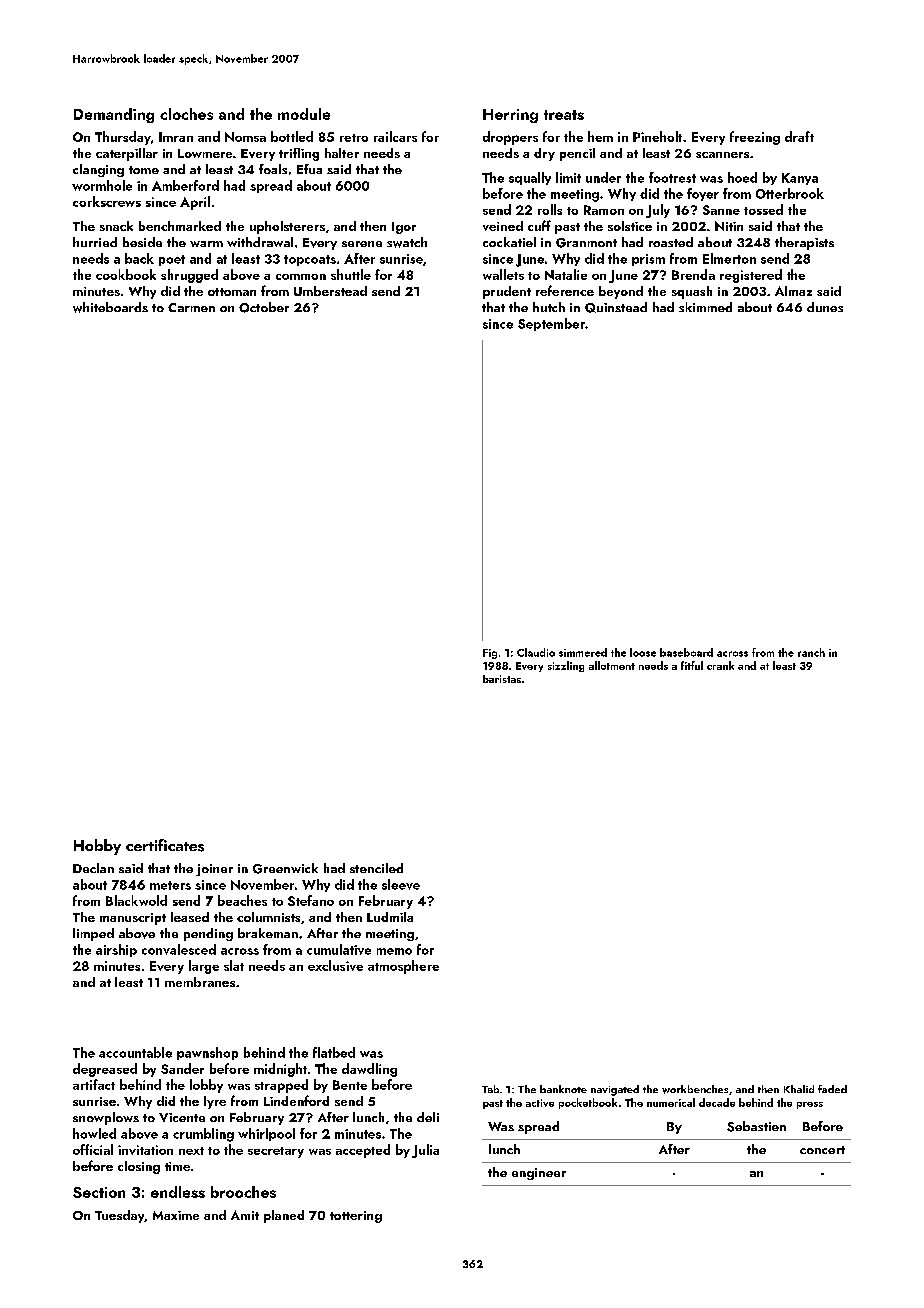 This page has height=1308, width=924. I want to click on atmosphere, so click(403, 967).
